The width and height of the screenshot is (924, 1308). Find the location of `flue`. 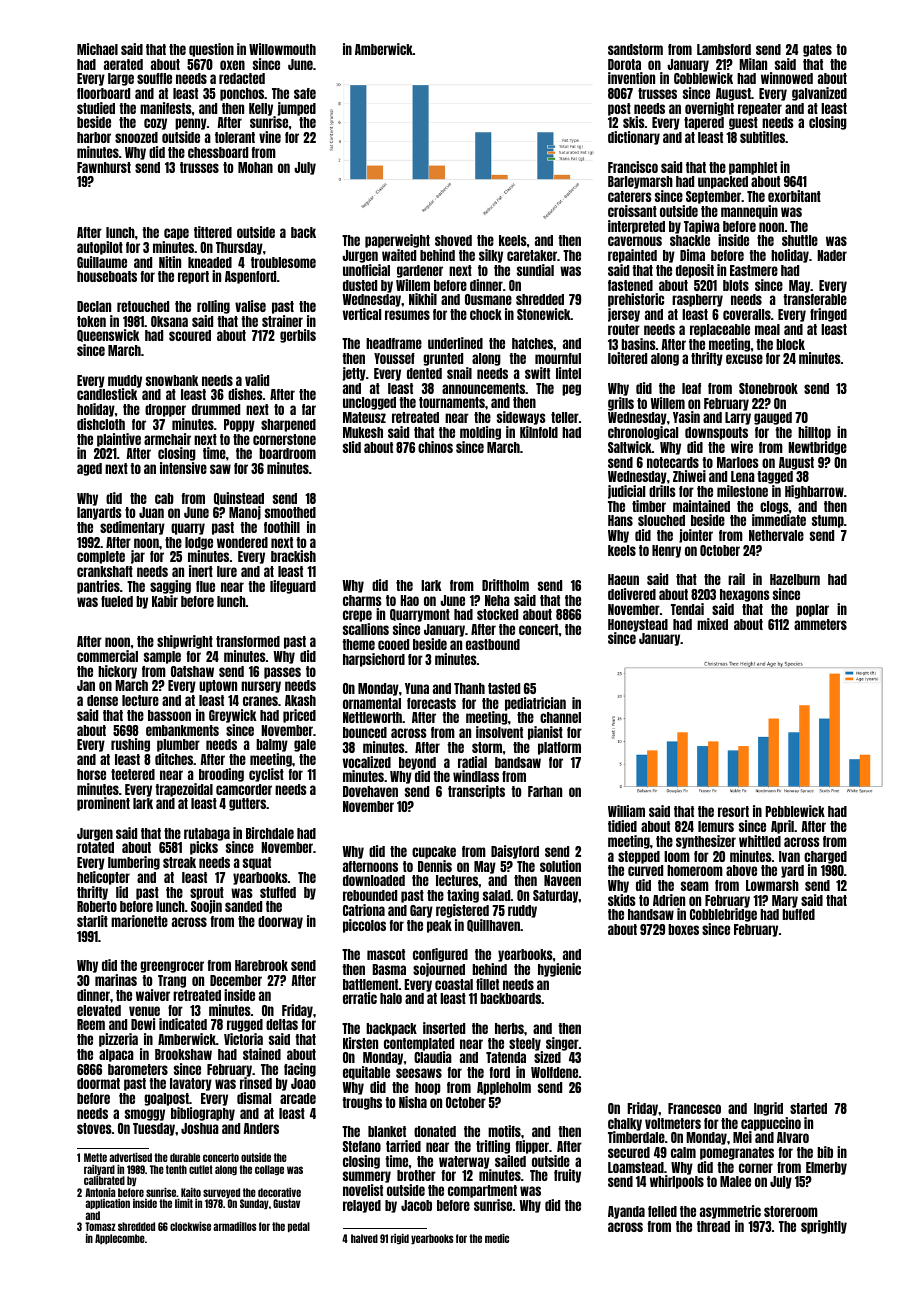

flue is located at coordinates (205, 586).
